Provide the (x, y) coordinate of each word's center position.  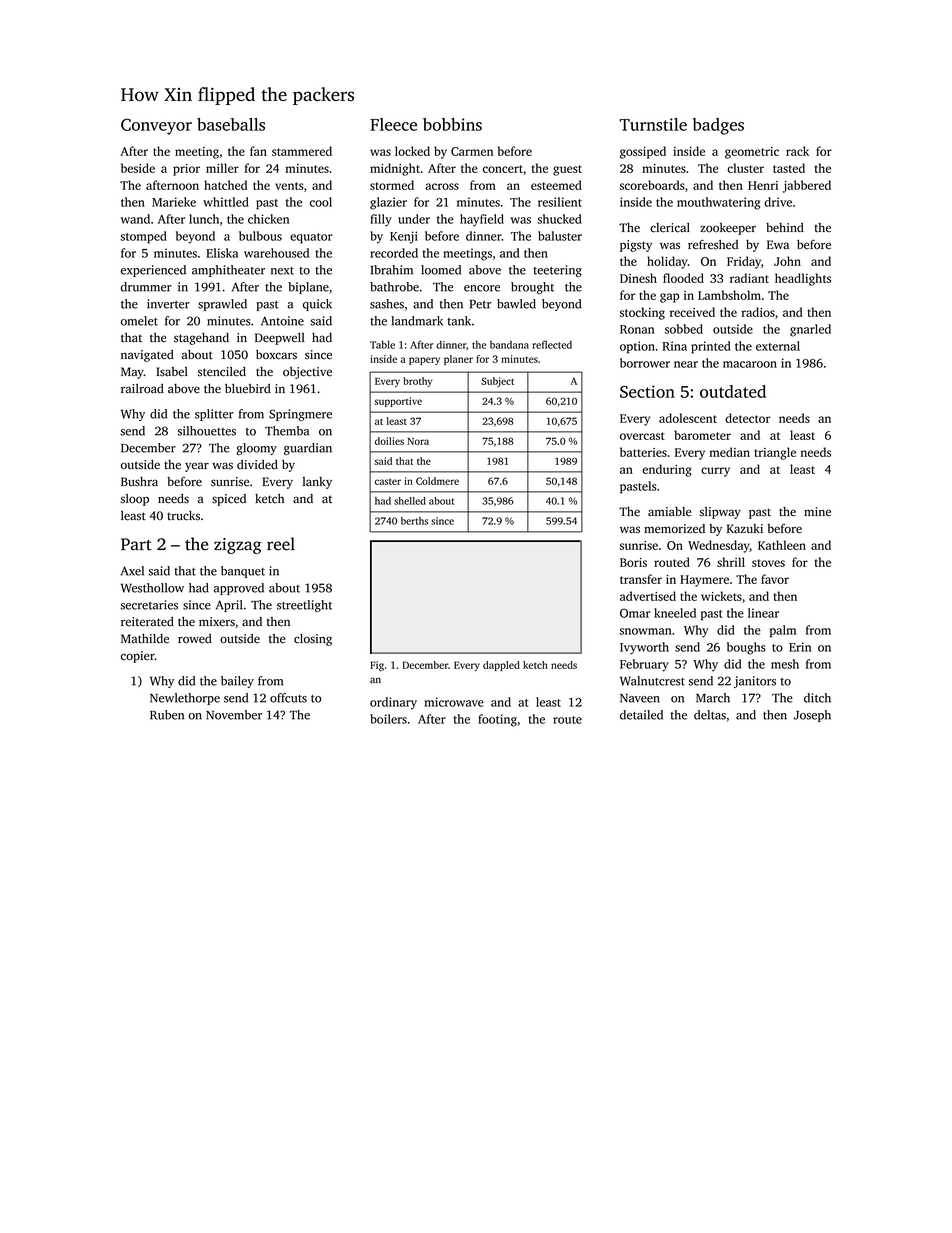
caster (388, 482)
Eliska (222, 253)
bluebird (248, 389)
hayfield (482, 220)
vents (289, 186)
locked (412, 151)
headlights (803, 279)
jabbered (807, 186)
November (234, 715)
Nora (418, 441)
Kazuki (745, 528)
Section (647, 391)
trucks (183, 516)
